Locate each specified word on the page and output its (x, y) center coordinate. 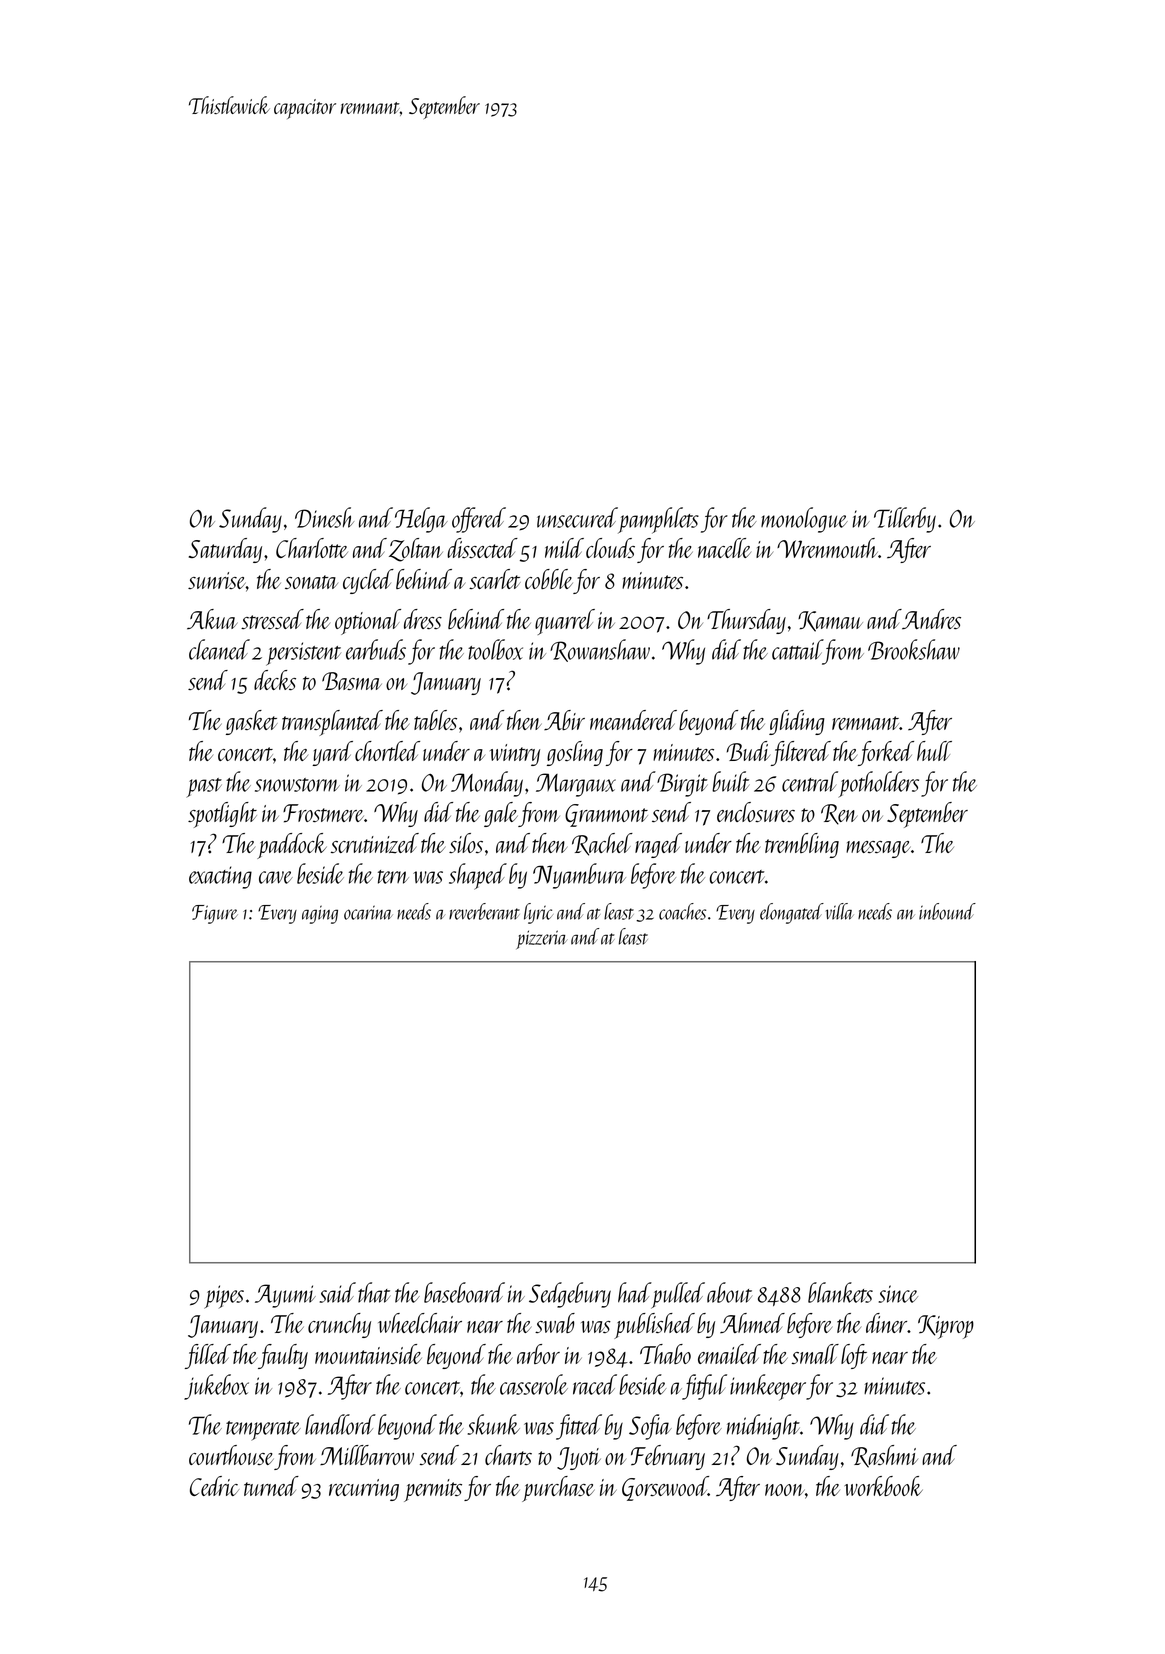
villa (840, 911)
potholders (878, 784)
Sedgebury (570, 1295)
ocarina (368, 913)
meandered (633, 720)
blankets (840, 1292)
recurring (364, 1490)
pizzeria (541, 939)
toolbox (495, 649)
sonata (311, 582)
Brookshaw (914, 649)
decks (275, 680)
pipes (224, 1297)
